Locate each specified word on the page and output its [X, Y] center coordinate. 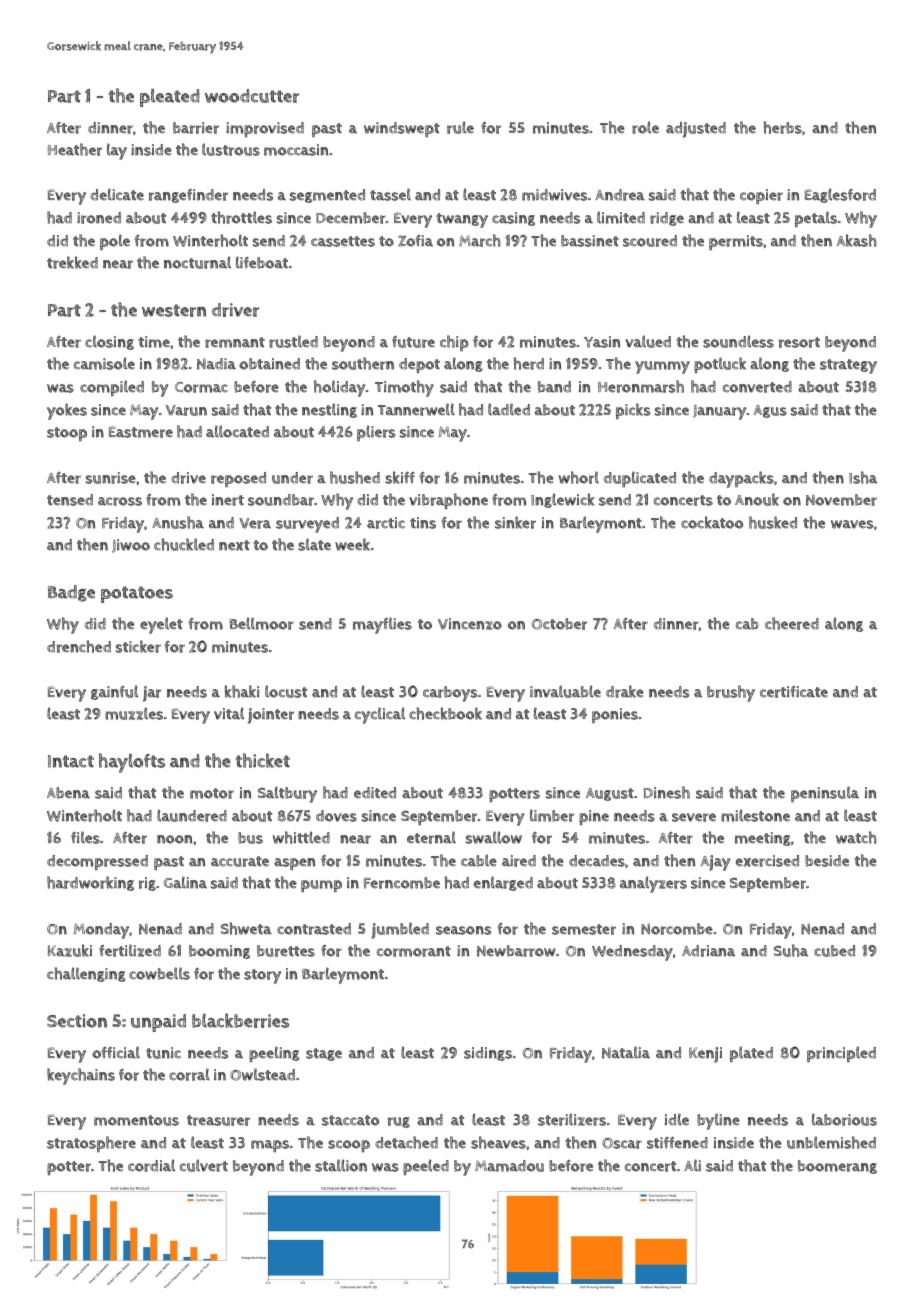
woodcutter [252, 96]
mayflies [382, 625]
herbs [783, 127]
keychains [81, 1076]
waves [852, 524]
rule [460, 127]
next [234, 545]
